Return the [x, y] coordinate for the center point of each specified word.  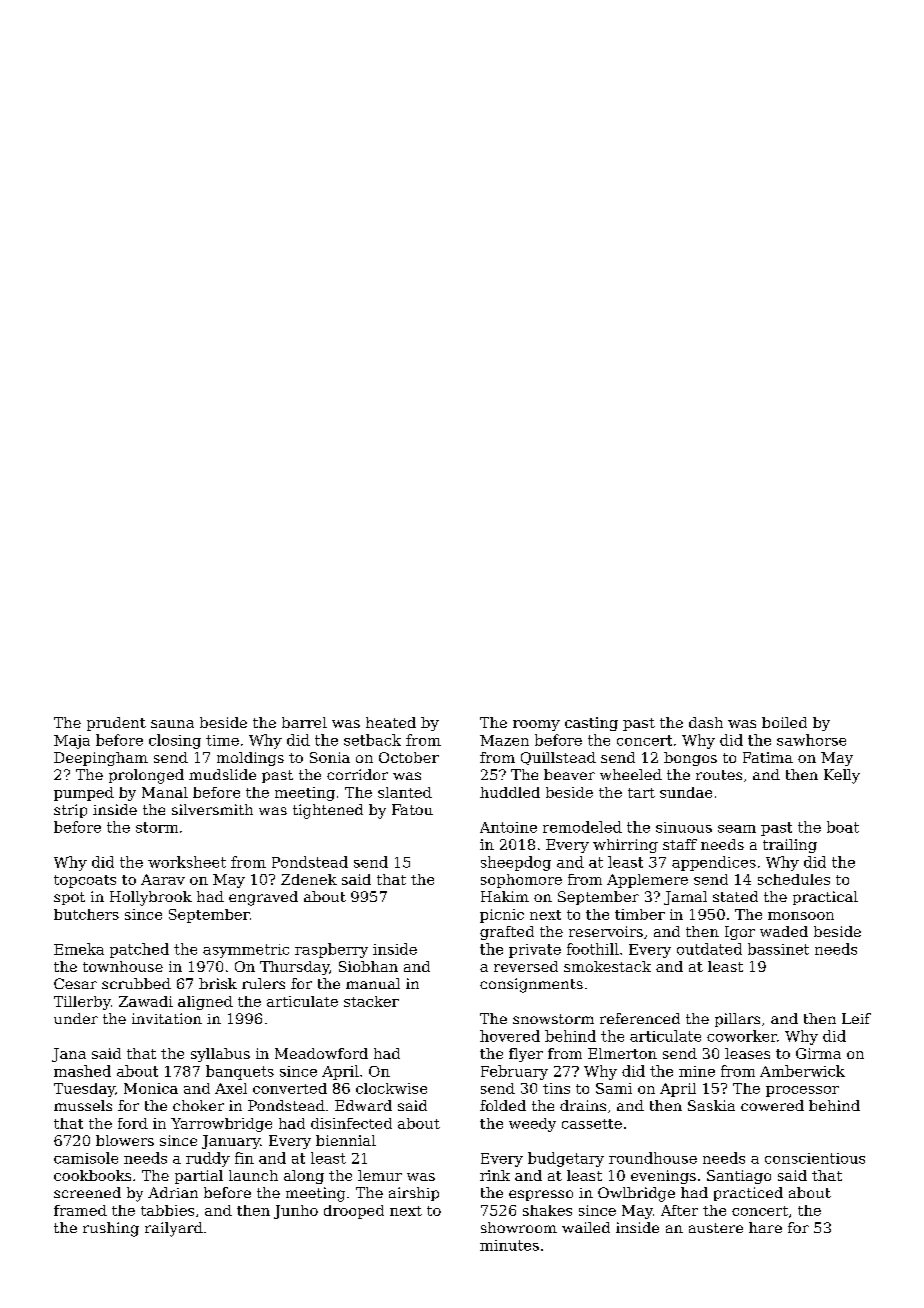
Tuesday [84, 1090]
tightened [328, 811]
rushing [111, 1229]
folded [503, 1105]
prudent [116, 724]
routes [719, 775]
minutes [509, 1245]
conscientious [815, 1158]
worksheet [187, 862]
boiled [784, 722]
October [409, 757]
